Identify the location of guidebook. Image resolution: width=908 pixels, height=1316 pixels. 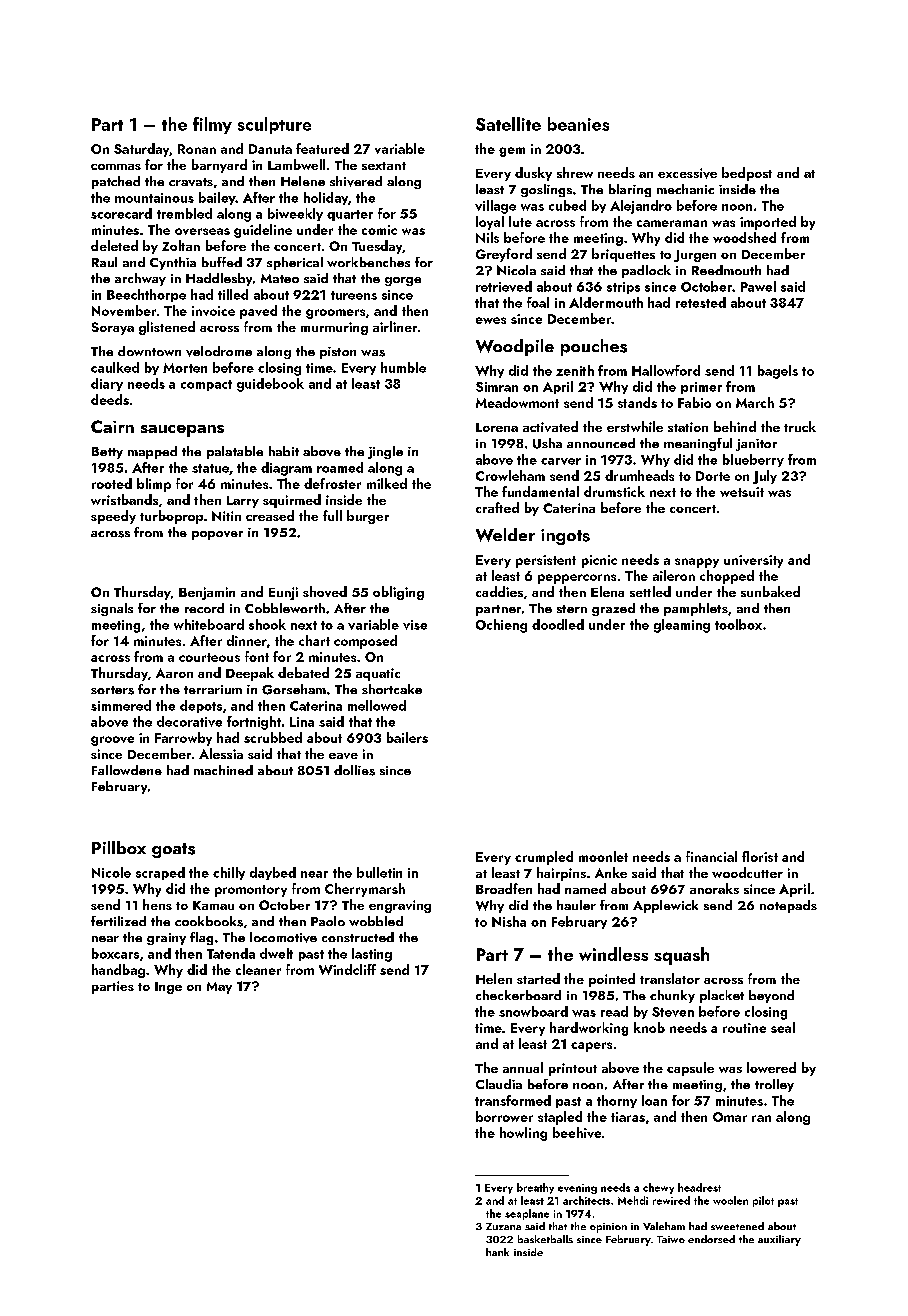
(270, 385).
